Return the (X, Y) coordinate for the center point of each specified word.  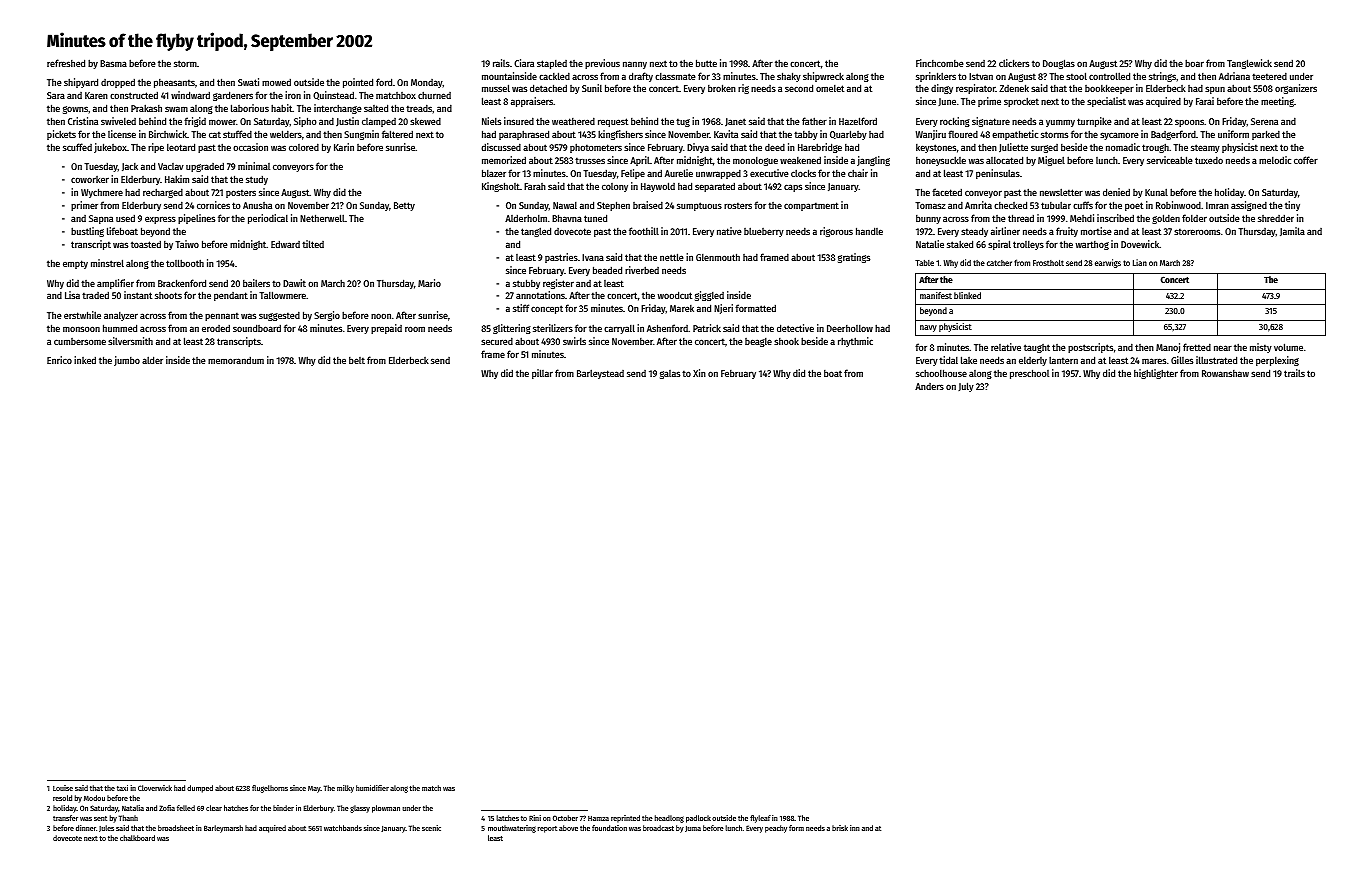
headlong (669, 819)
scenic (431, 828)
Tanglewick (1249, 64)
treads (419, 108)
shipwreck (823, 77)
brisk (840, 828)
